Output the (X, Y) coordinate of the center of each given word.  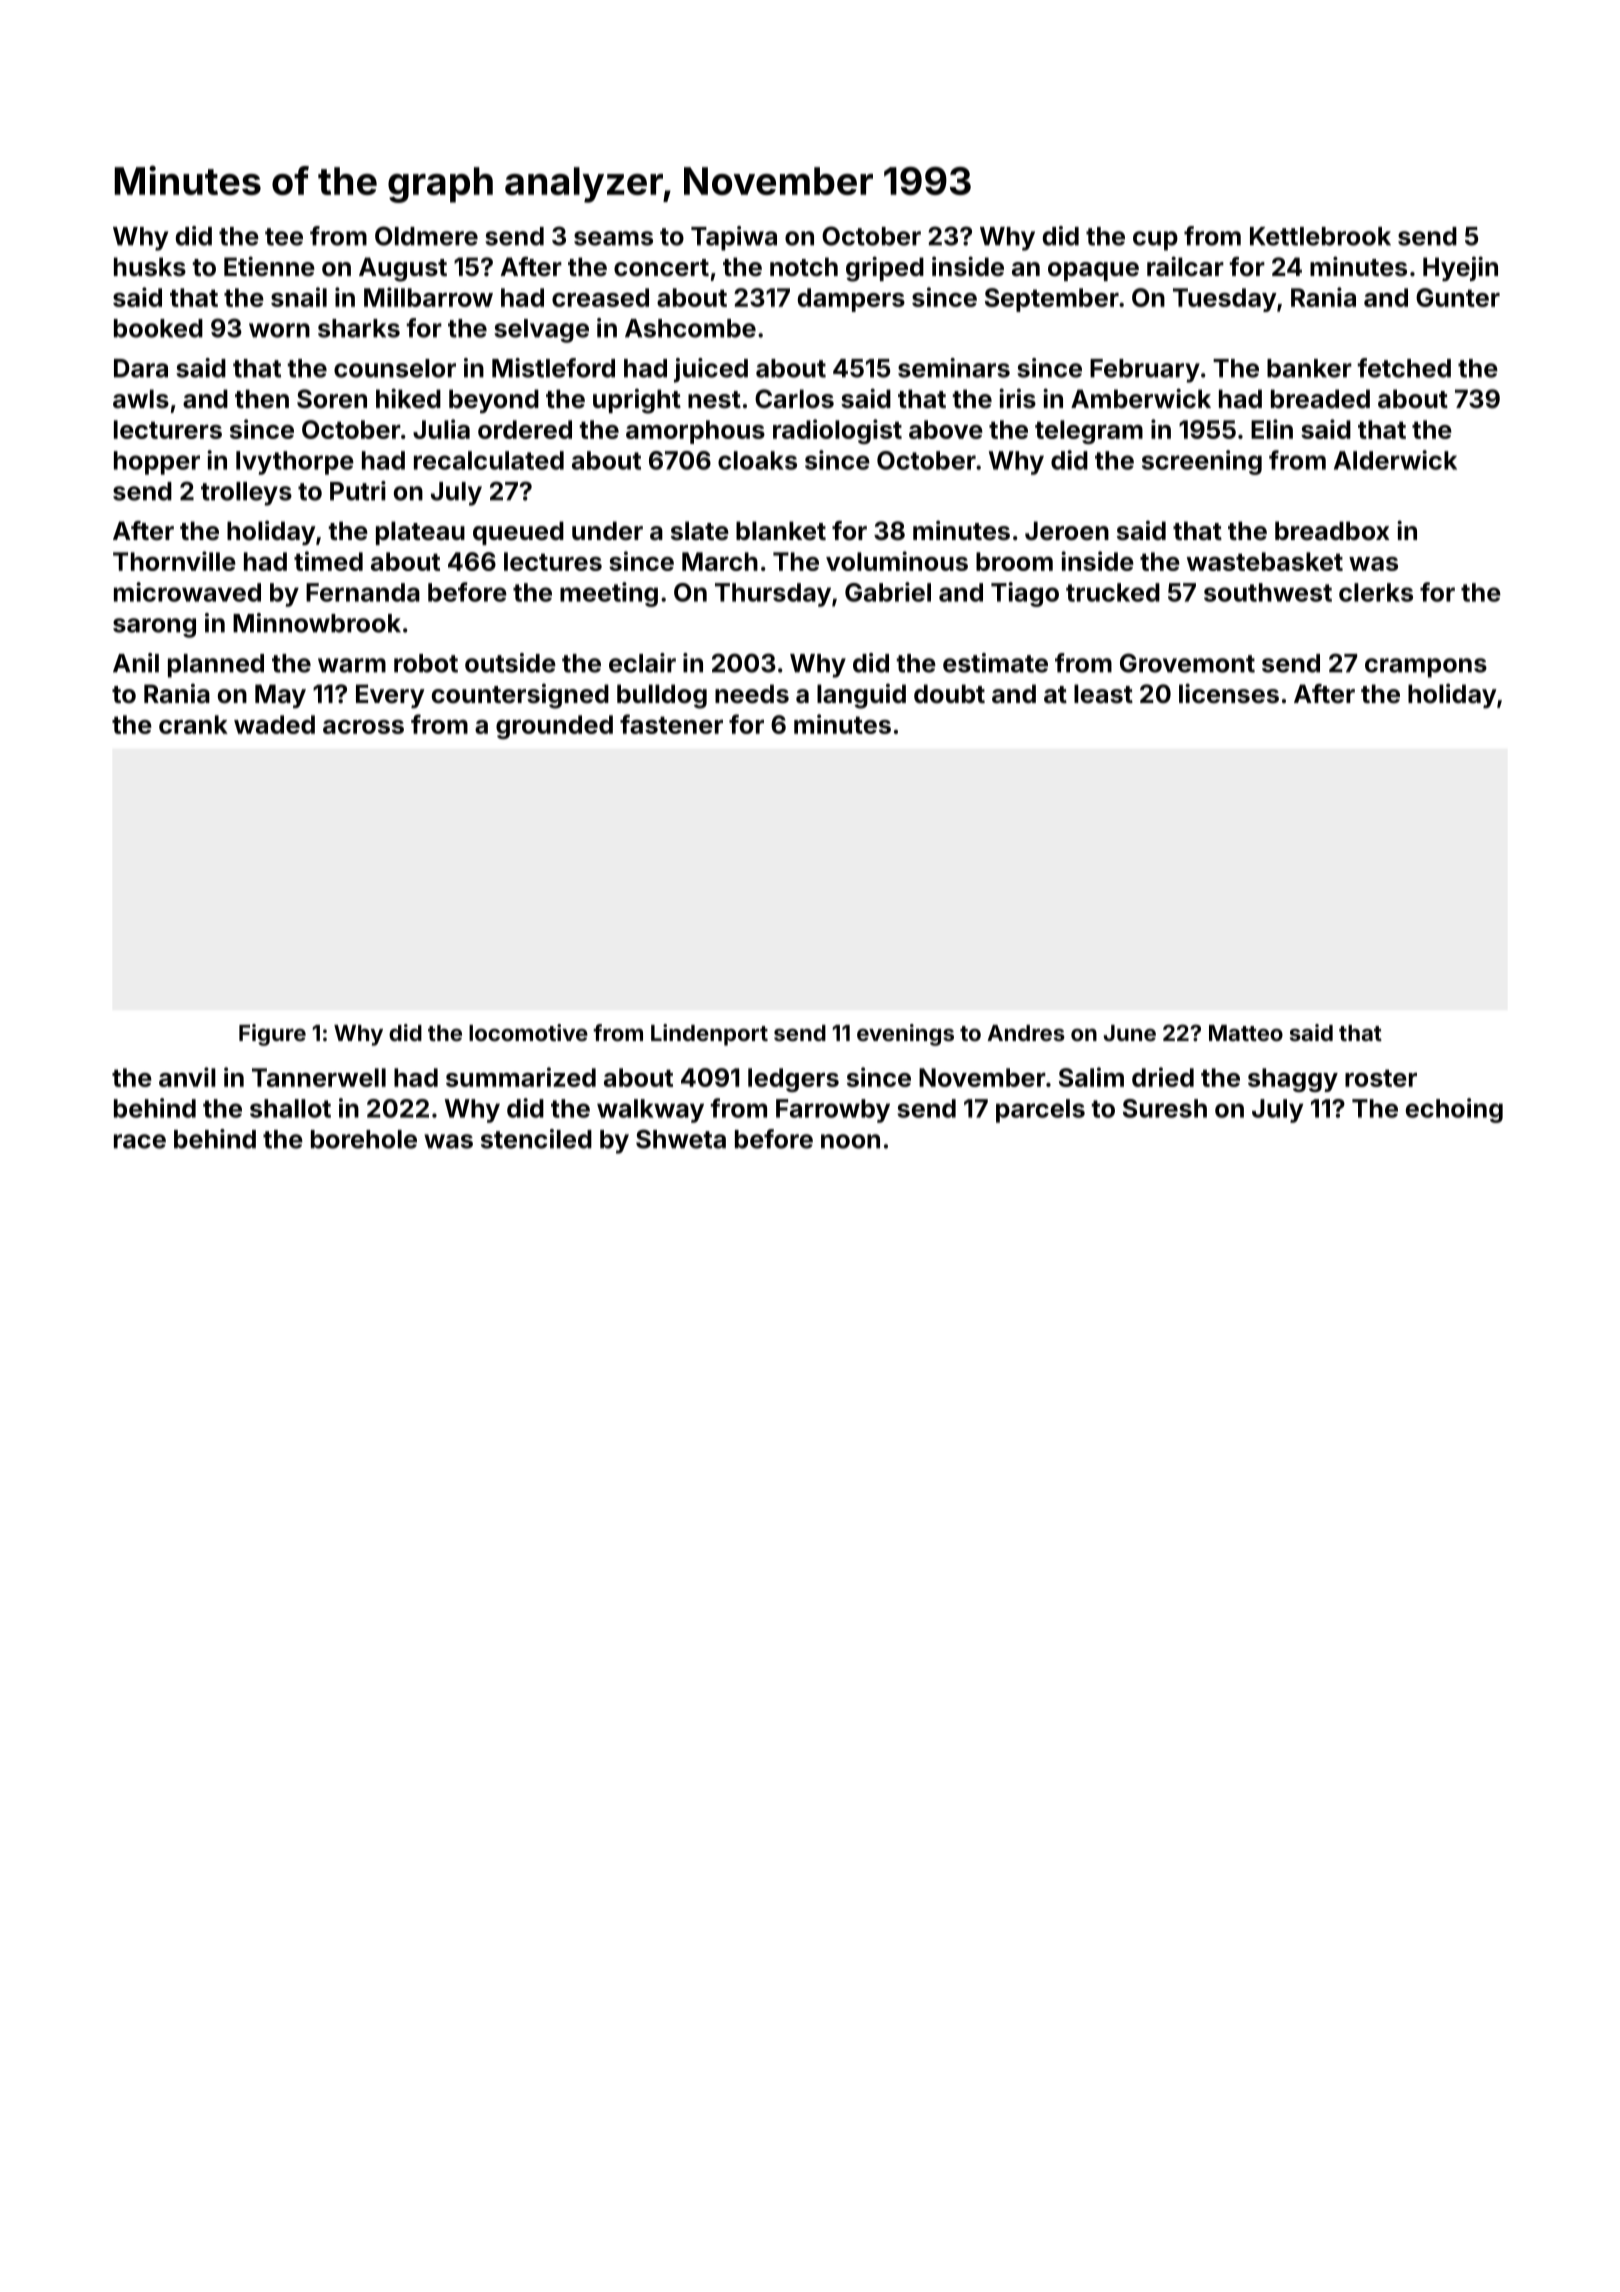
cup (1155, 241)
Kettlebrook (1320, 236)
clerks (1376, 592)
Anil (136, 663)
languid (861, 696)
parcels (1040, 1111)
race (140, 1141)
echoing (1454, 1110)
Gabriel (888, 592)
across (363, 727)
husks (150, 267)
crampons (1426, 668)
